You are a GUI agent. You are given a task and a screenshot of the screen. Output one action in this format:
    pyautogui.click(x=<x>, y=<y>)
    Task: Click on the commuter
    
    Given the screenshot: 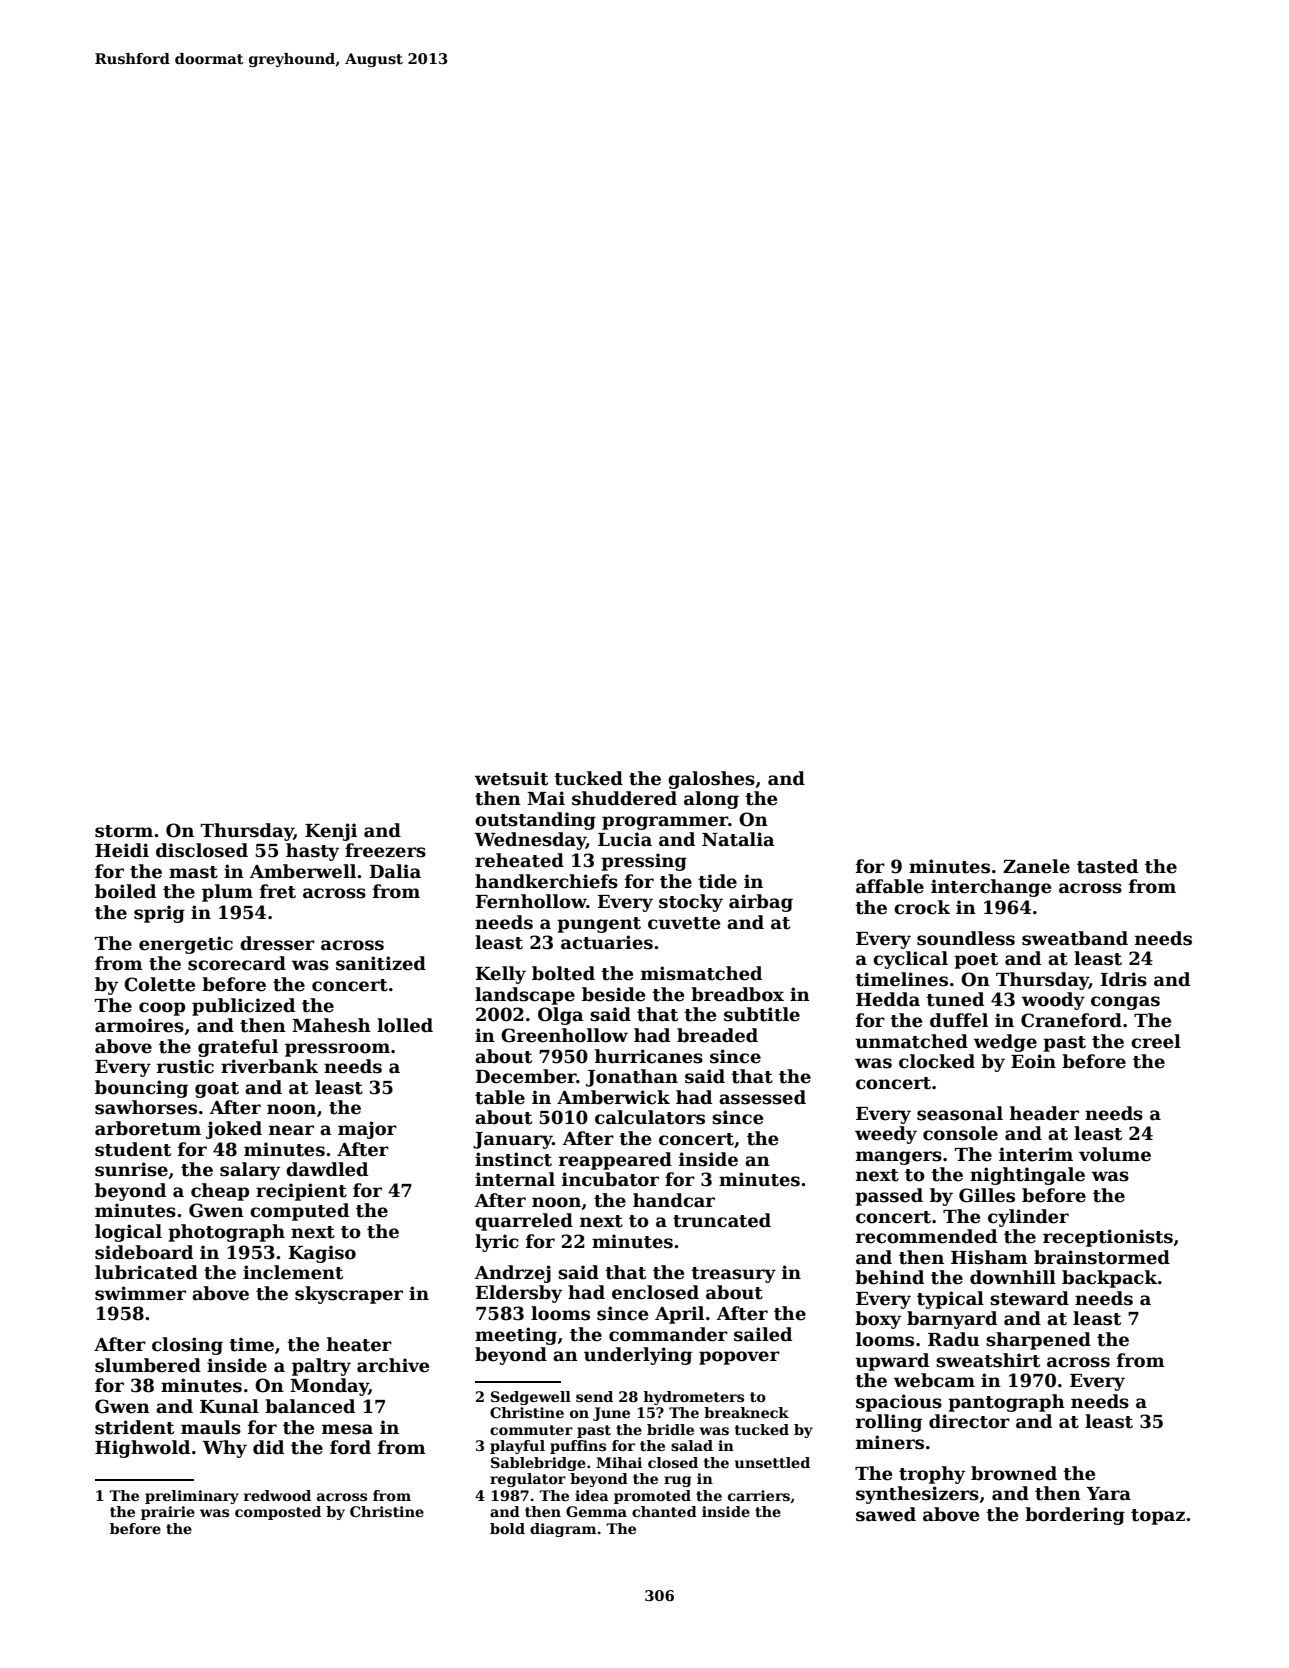 What is the action you would take?
    pyautogui.click(x=531, y=1430)
